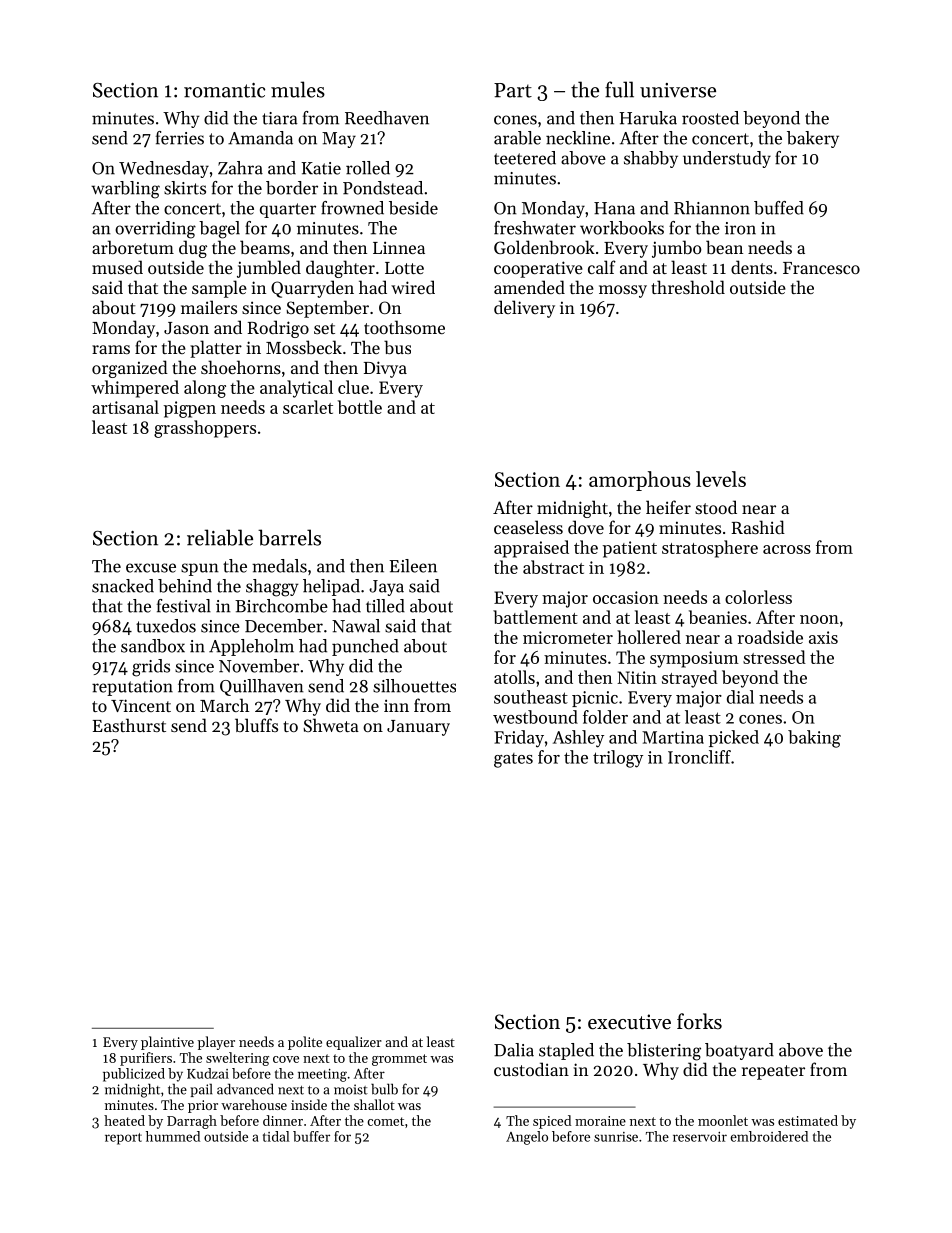 This image has height=1233, width=952. Describe the element at coordinates (305, 1043) in the image. I see `polite` at that location.
